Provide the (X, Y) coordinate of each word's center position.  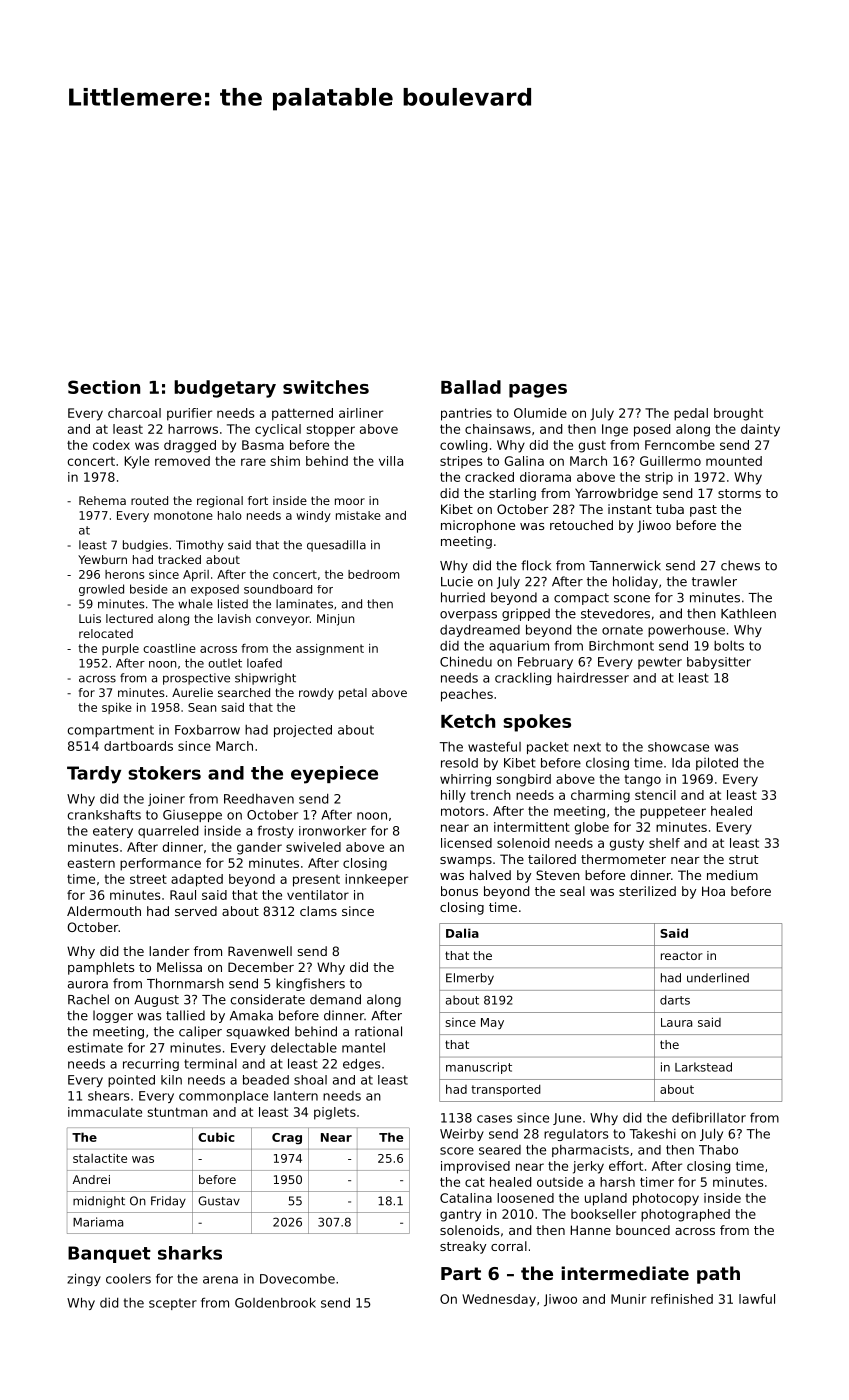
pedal (691, 414)
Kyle (137, 462)
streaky (463, 1247)
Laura (676, 1022)
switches (326, 387)
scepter (173, 1304)
